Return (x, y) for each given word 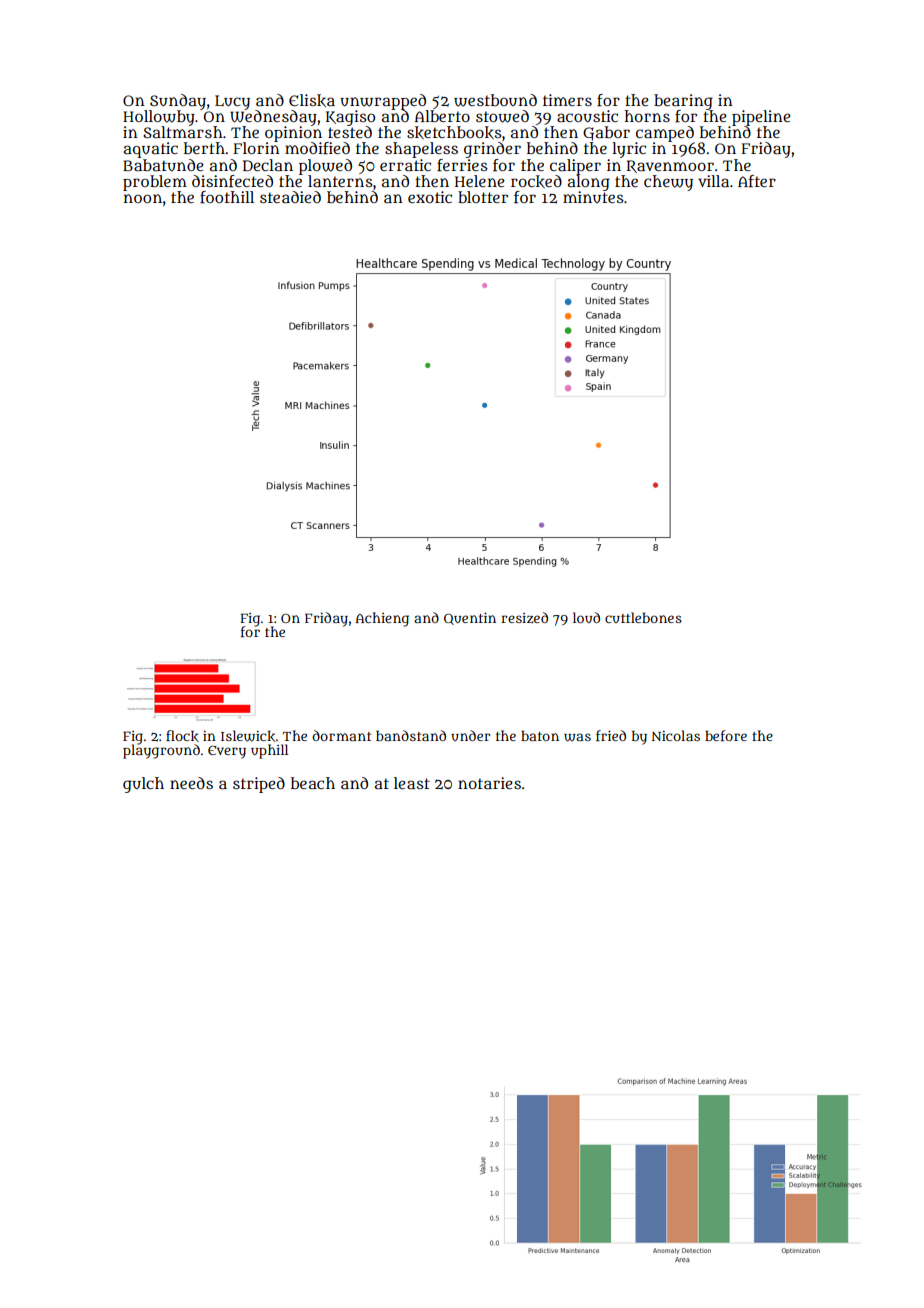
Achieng (382, 619)
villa (713, 181)
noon (143, 198)
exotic (430, 197)
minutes (593, 197)
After (757, 181)
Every (227, 752)
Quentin (470, 618)
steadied (290, 197)
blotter (483, 197)
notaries (489, 783)
